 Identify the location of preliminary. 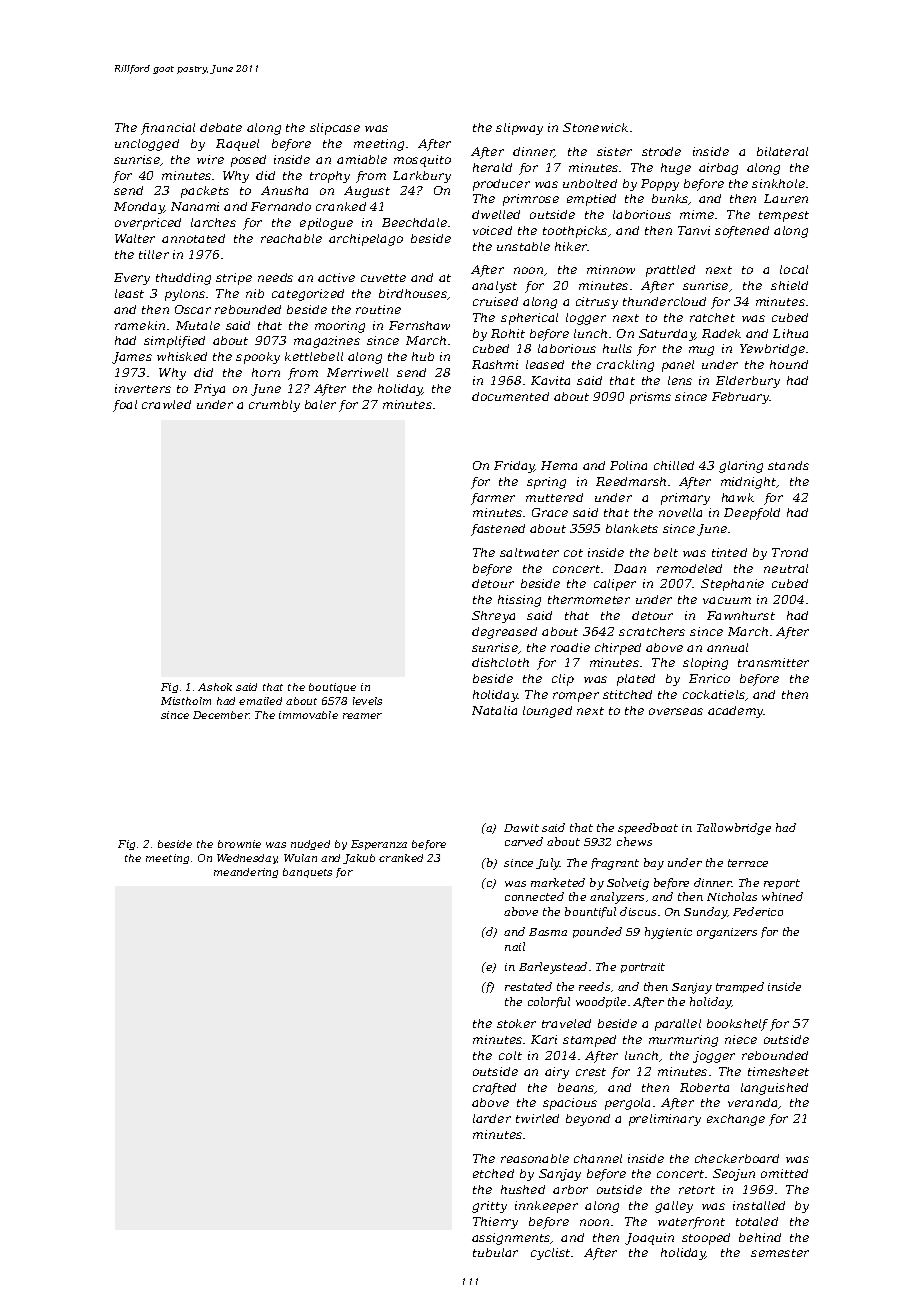
(665, 1120).
